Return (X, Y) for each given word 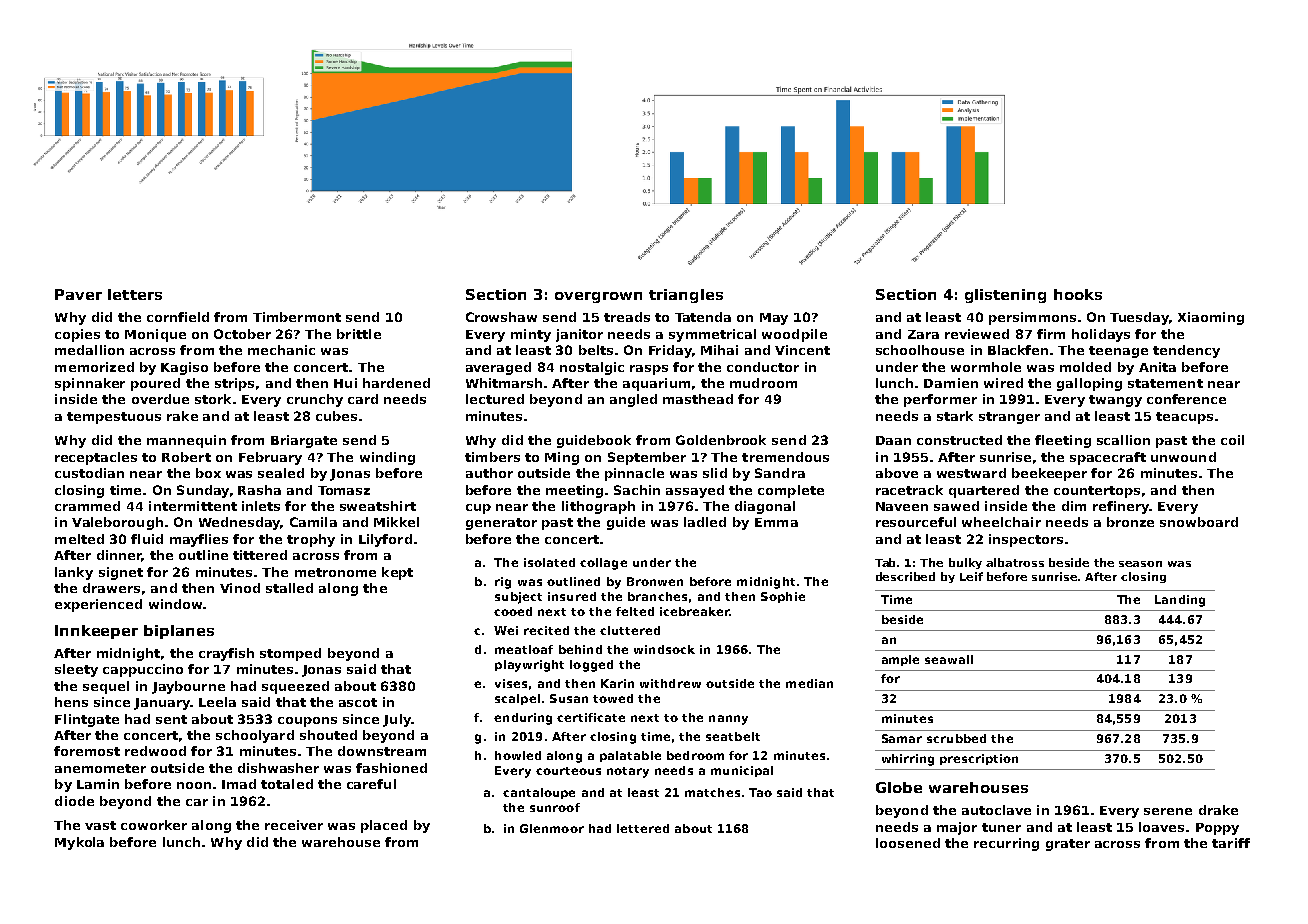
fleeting (1063, 441)
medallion (89, 350)
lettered (643, 828)
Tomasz (344, 490)
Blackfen (1018, 350)
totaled (287, 784)
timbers (492, 457)
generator (501, 524)
